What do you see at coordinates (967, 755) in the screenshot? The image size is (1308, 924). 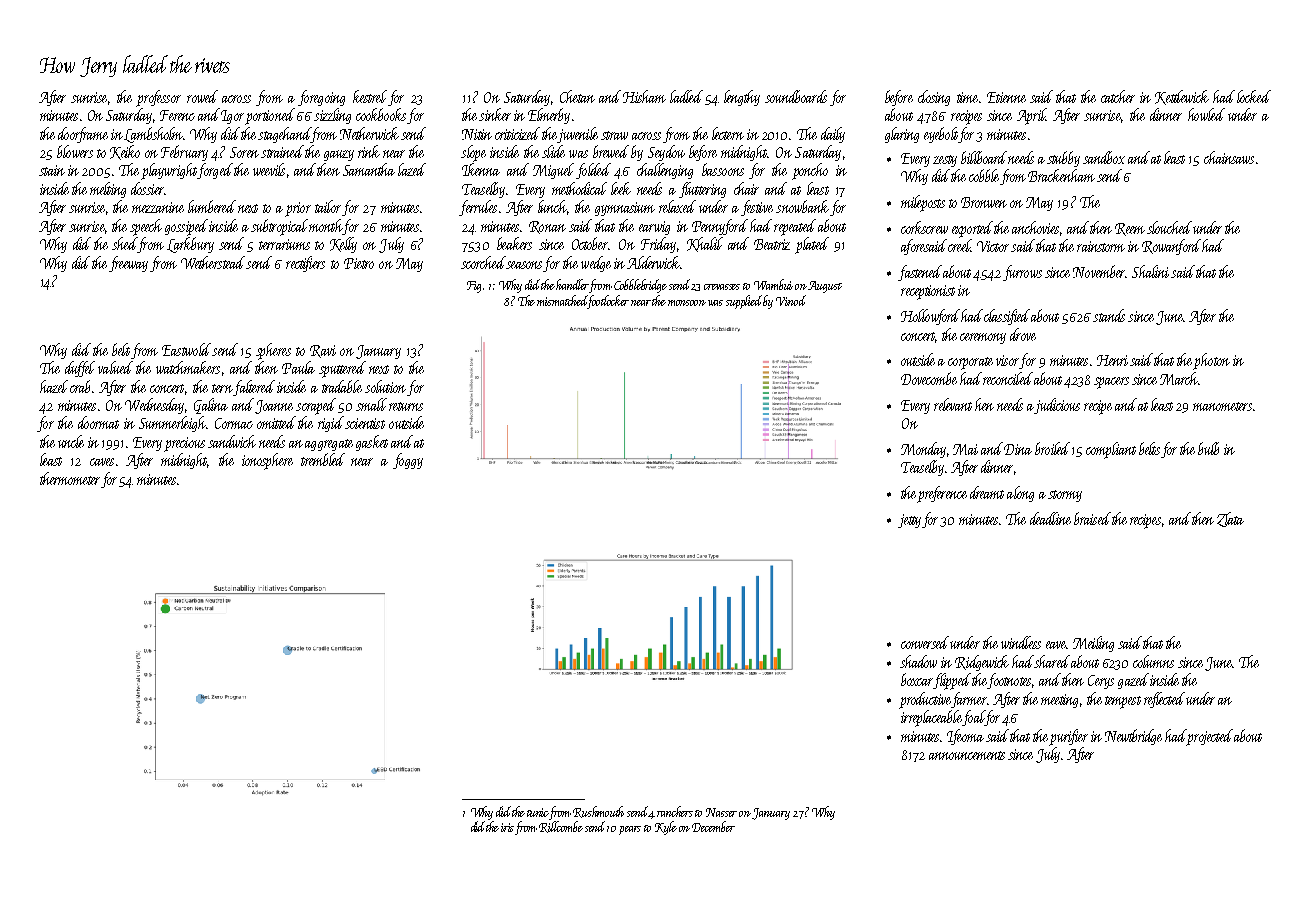 I see `announcements` at bounding box center [967, 755].
